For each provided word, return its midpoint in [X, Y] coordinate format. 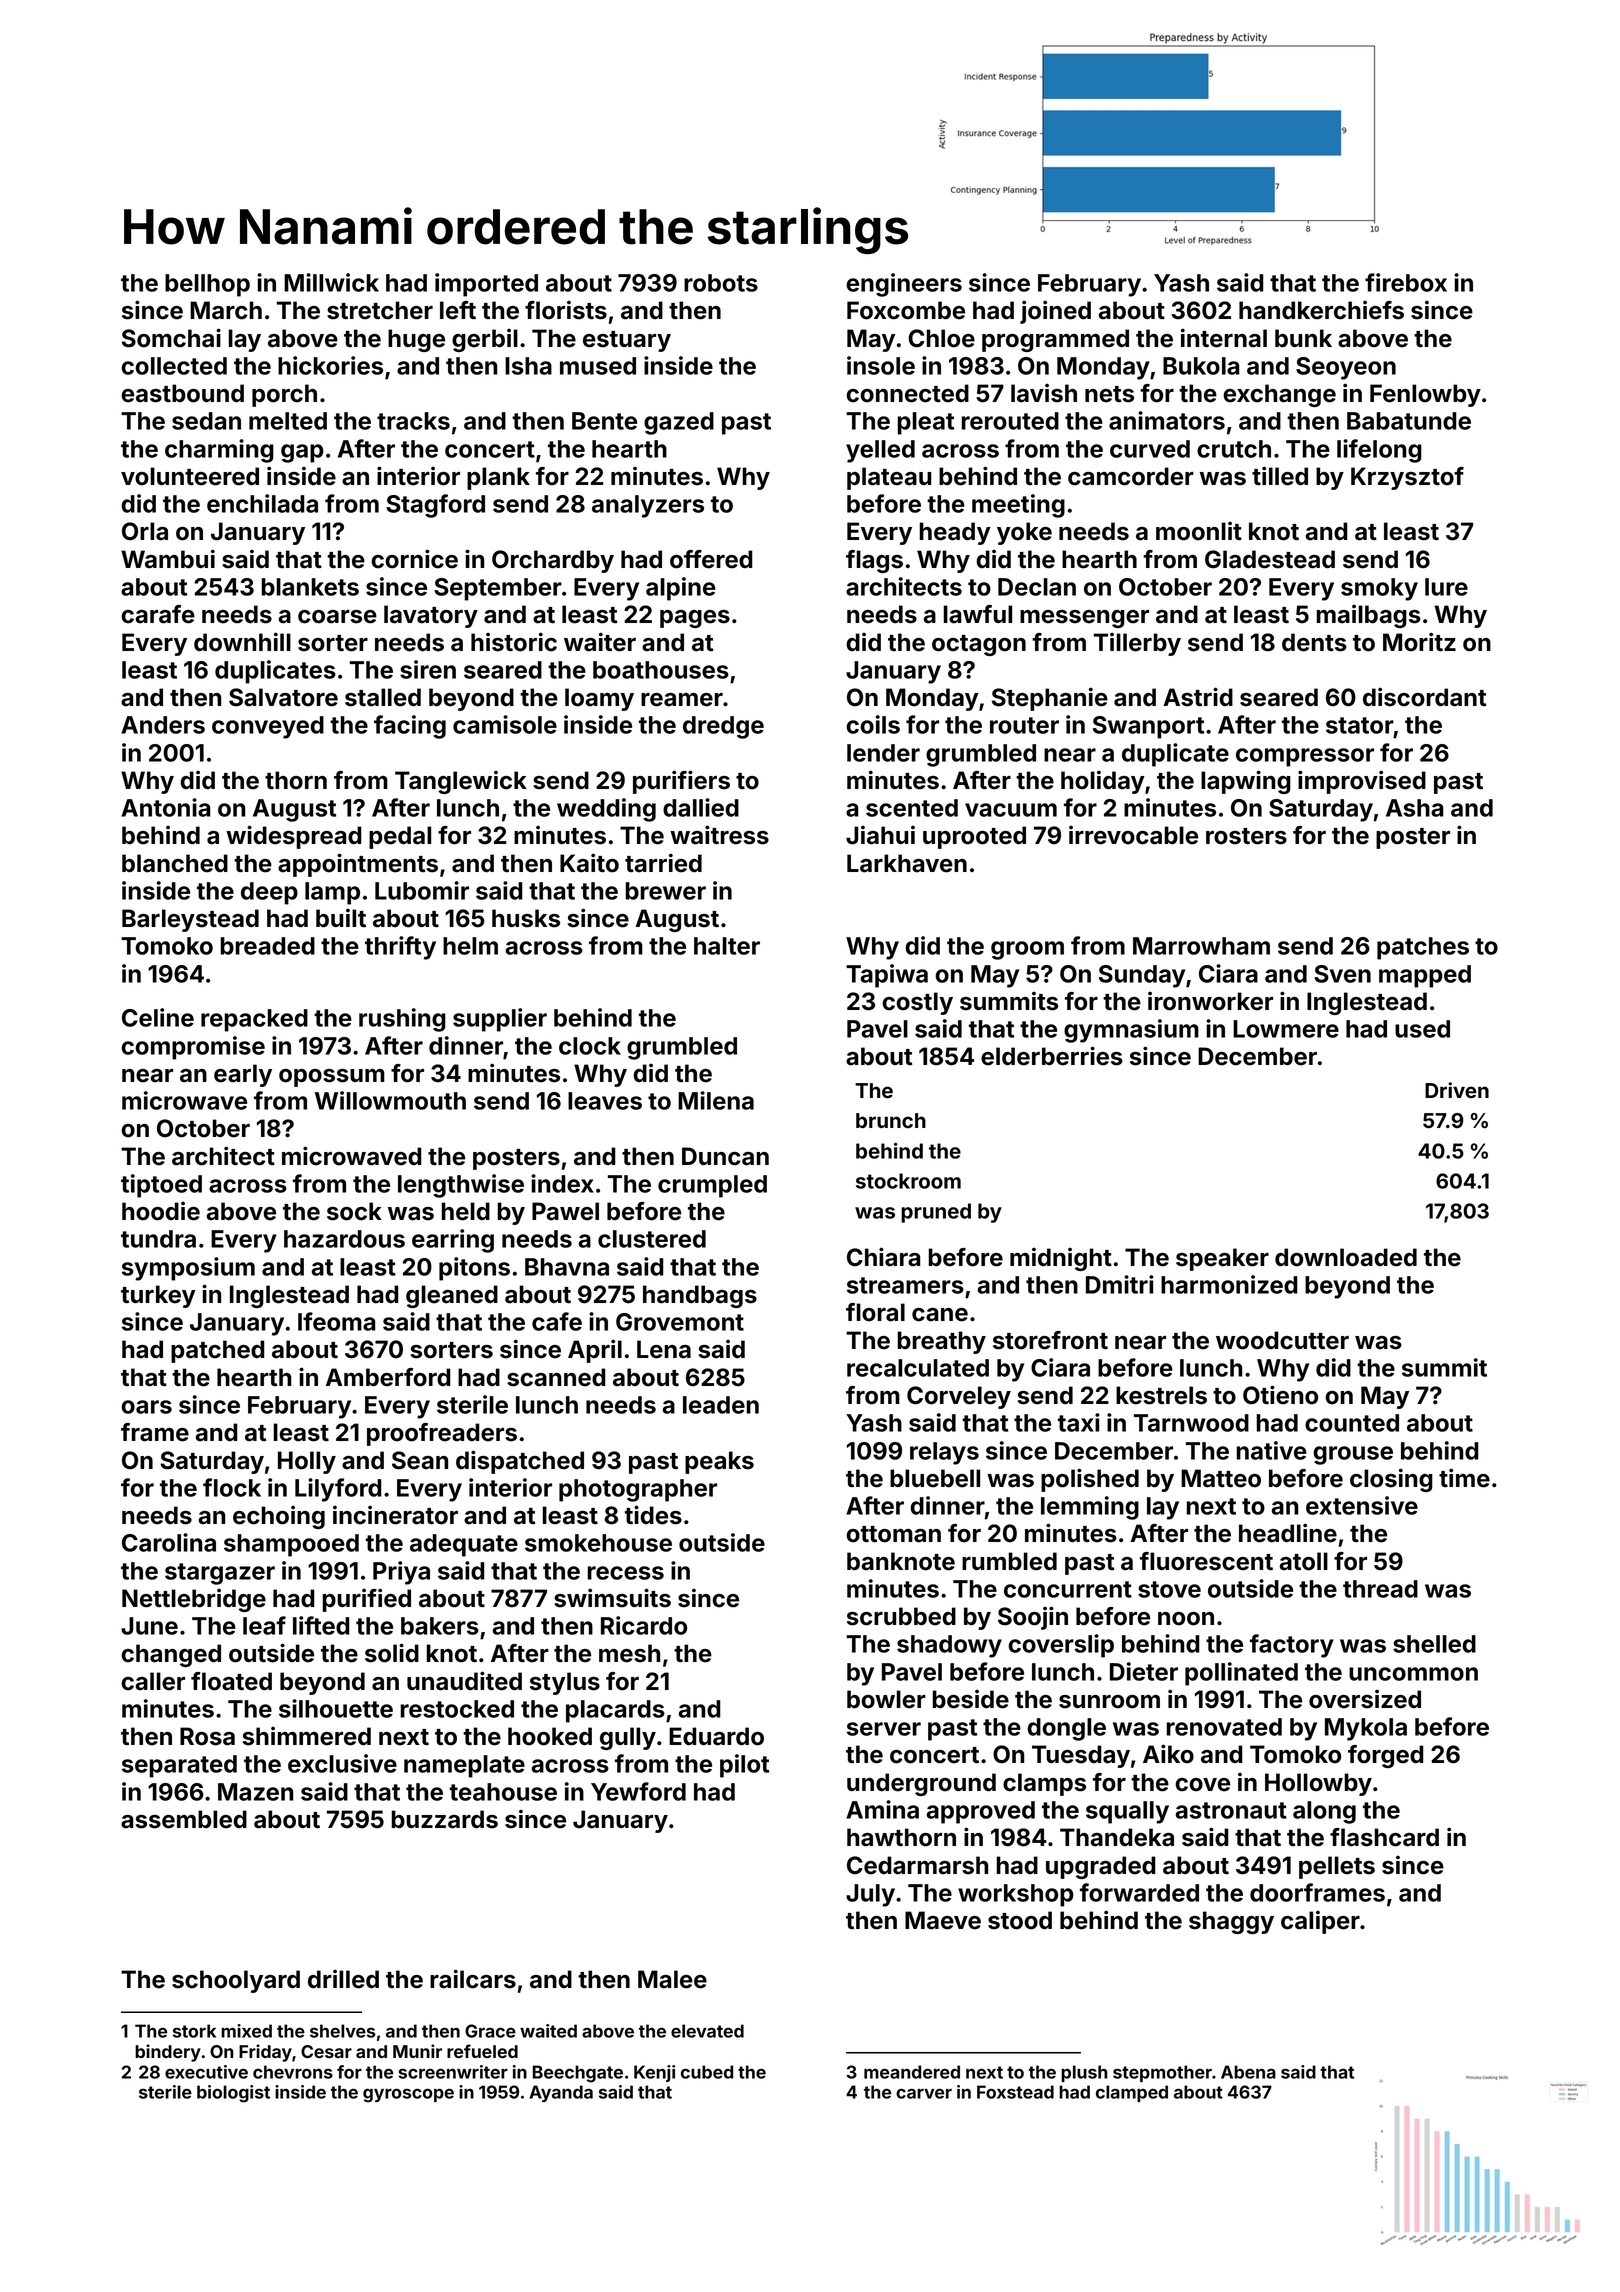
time [1464, 1478]
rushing [402, 1020]
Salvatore [283, 697]
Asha [1414, 808]
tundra [158, 1239]
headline [1288, 1533]
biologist [233, 2094]
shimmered [307, 1736]
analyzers [648, 506]
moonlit [1199, 531]
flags [874, 561]
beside [971, 1699]
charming [219, 451]
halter [727, 946]
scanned [556, 1377]
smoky [1379, 589]
